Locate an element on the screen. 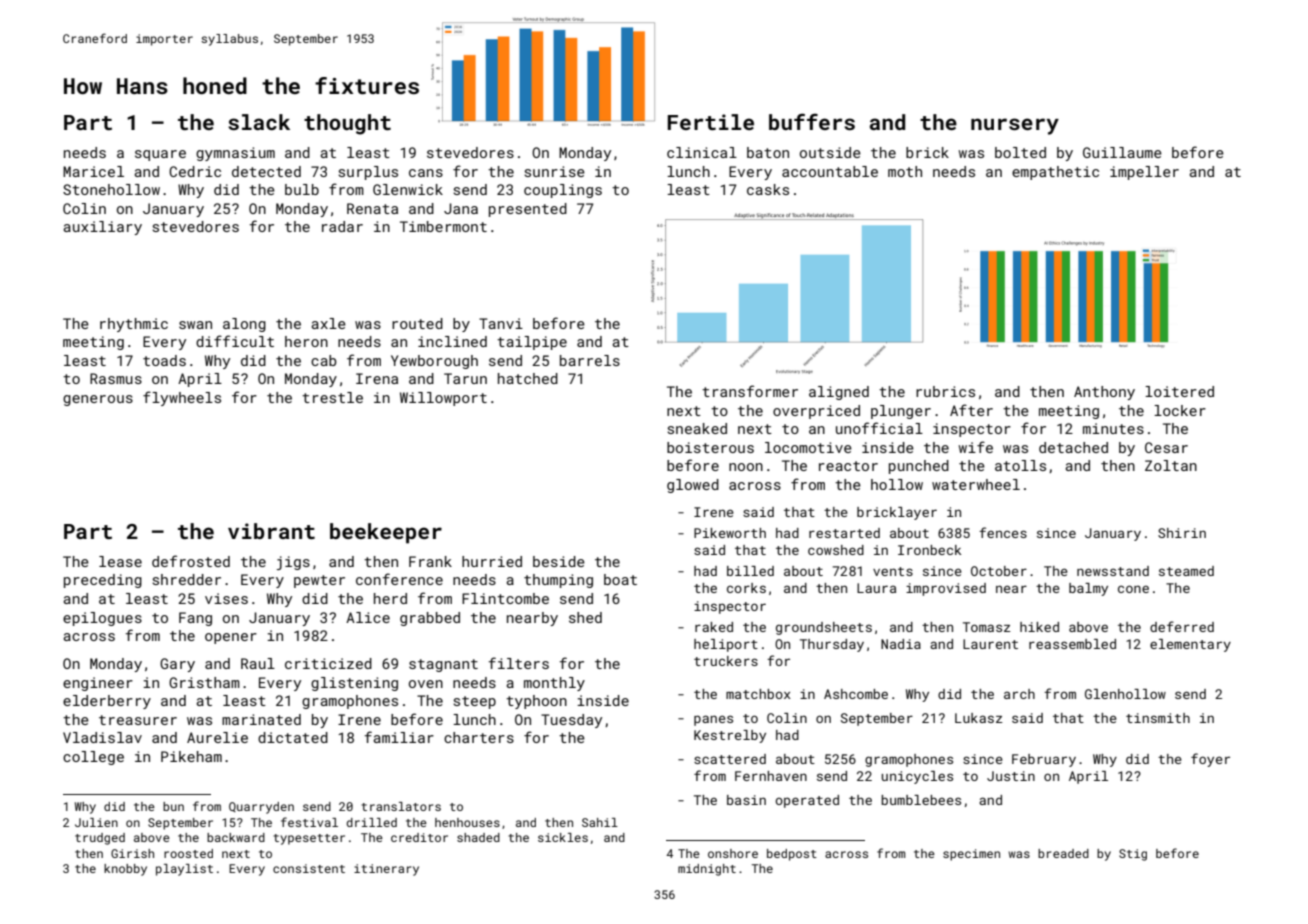 The height and width of the screenshot is (924, 1308). impeller is located at coordinates (1144, 173).
